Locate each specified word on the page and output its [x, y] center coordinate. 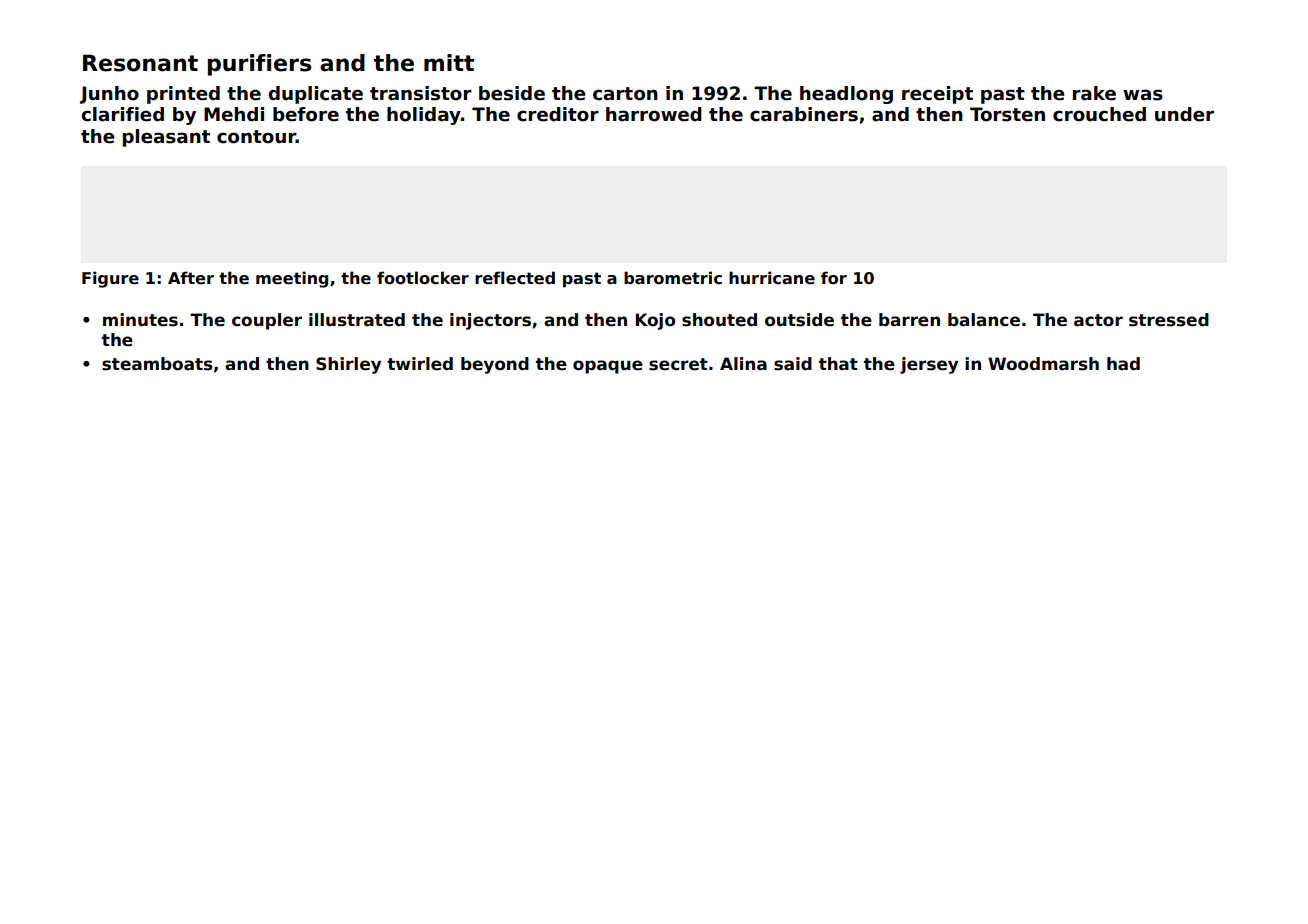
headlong [846, 95]
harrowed [654, 114]
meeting [292, 279]
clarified [122, 114]
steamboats [157, 364]
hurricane [772, 277]
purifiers [259, 65]
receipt [937, 95]
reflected [515, 278]
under [1184, 114]
